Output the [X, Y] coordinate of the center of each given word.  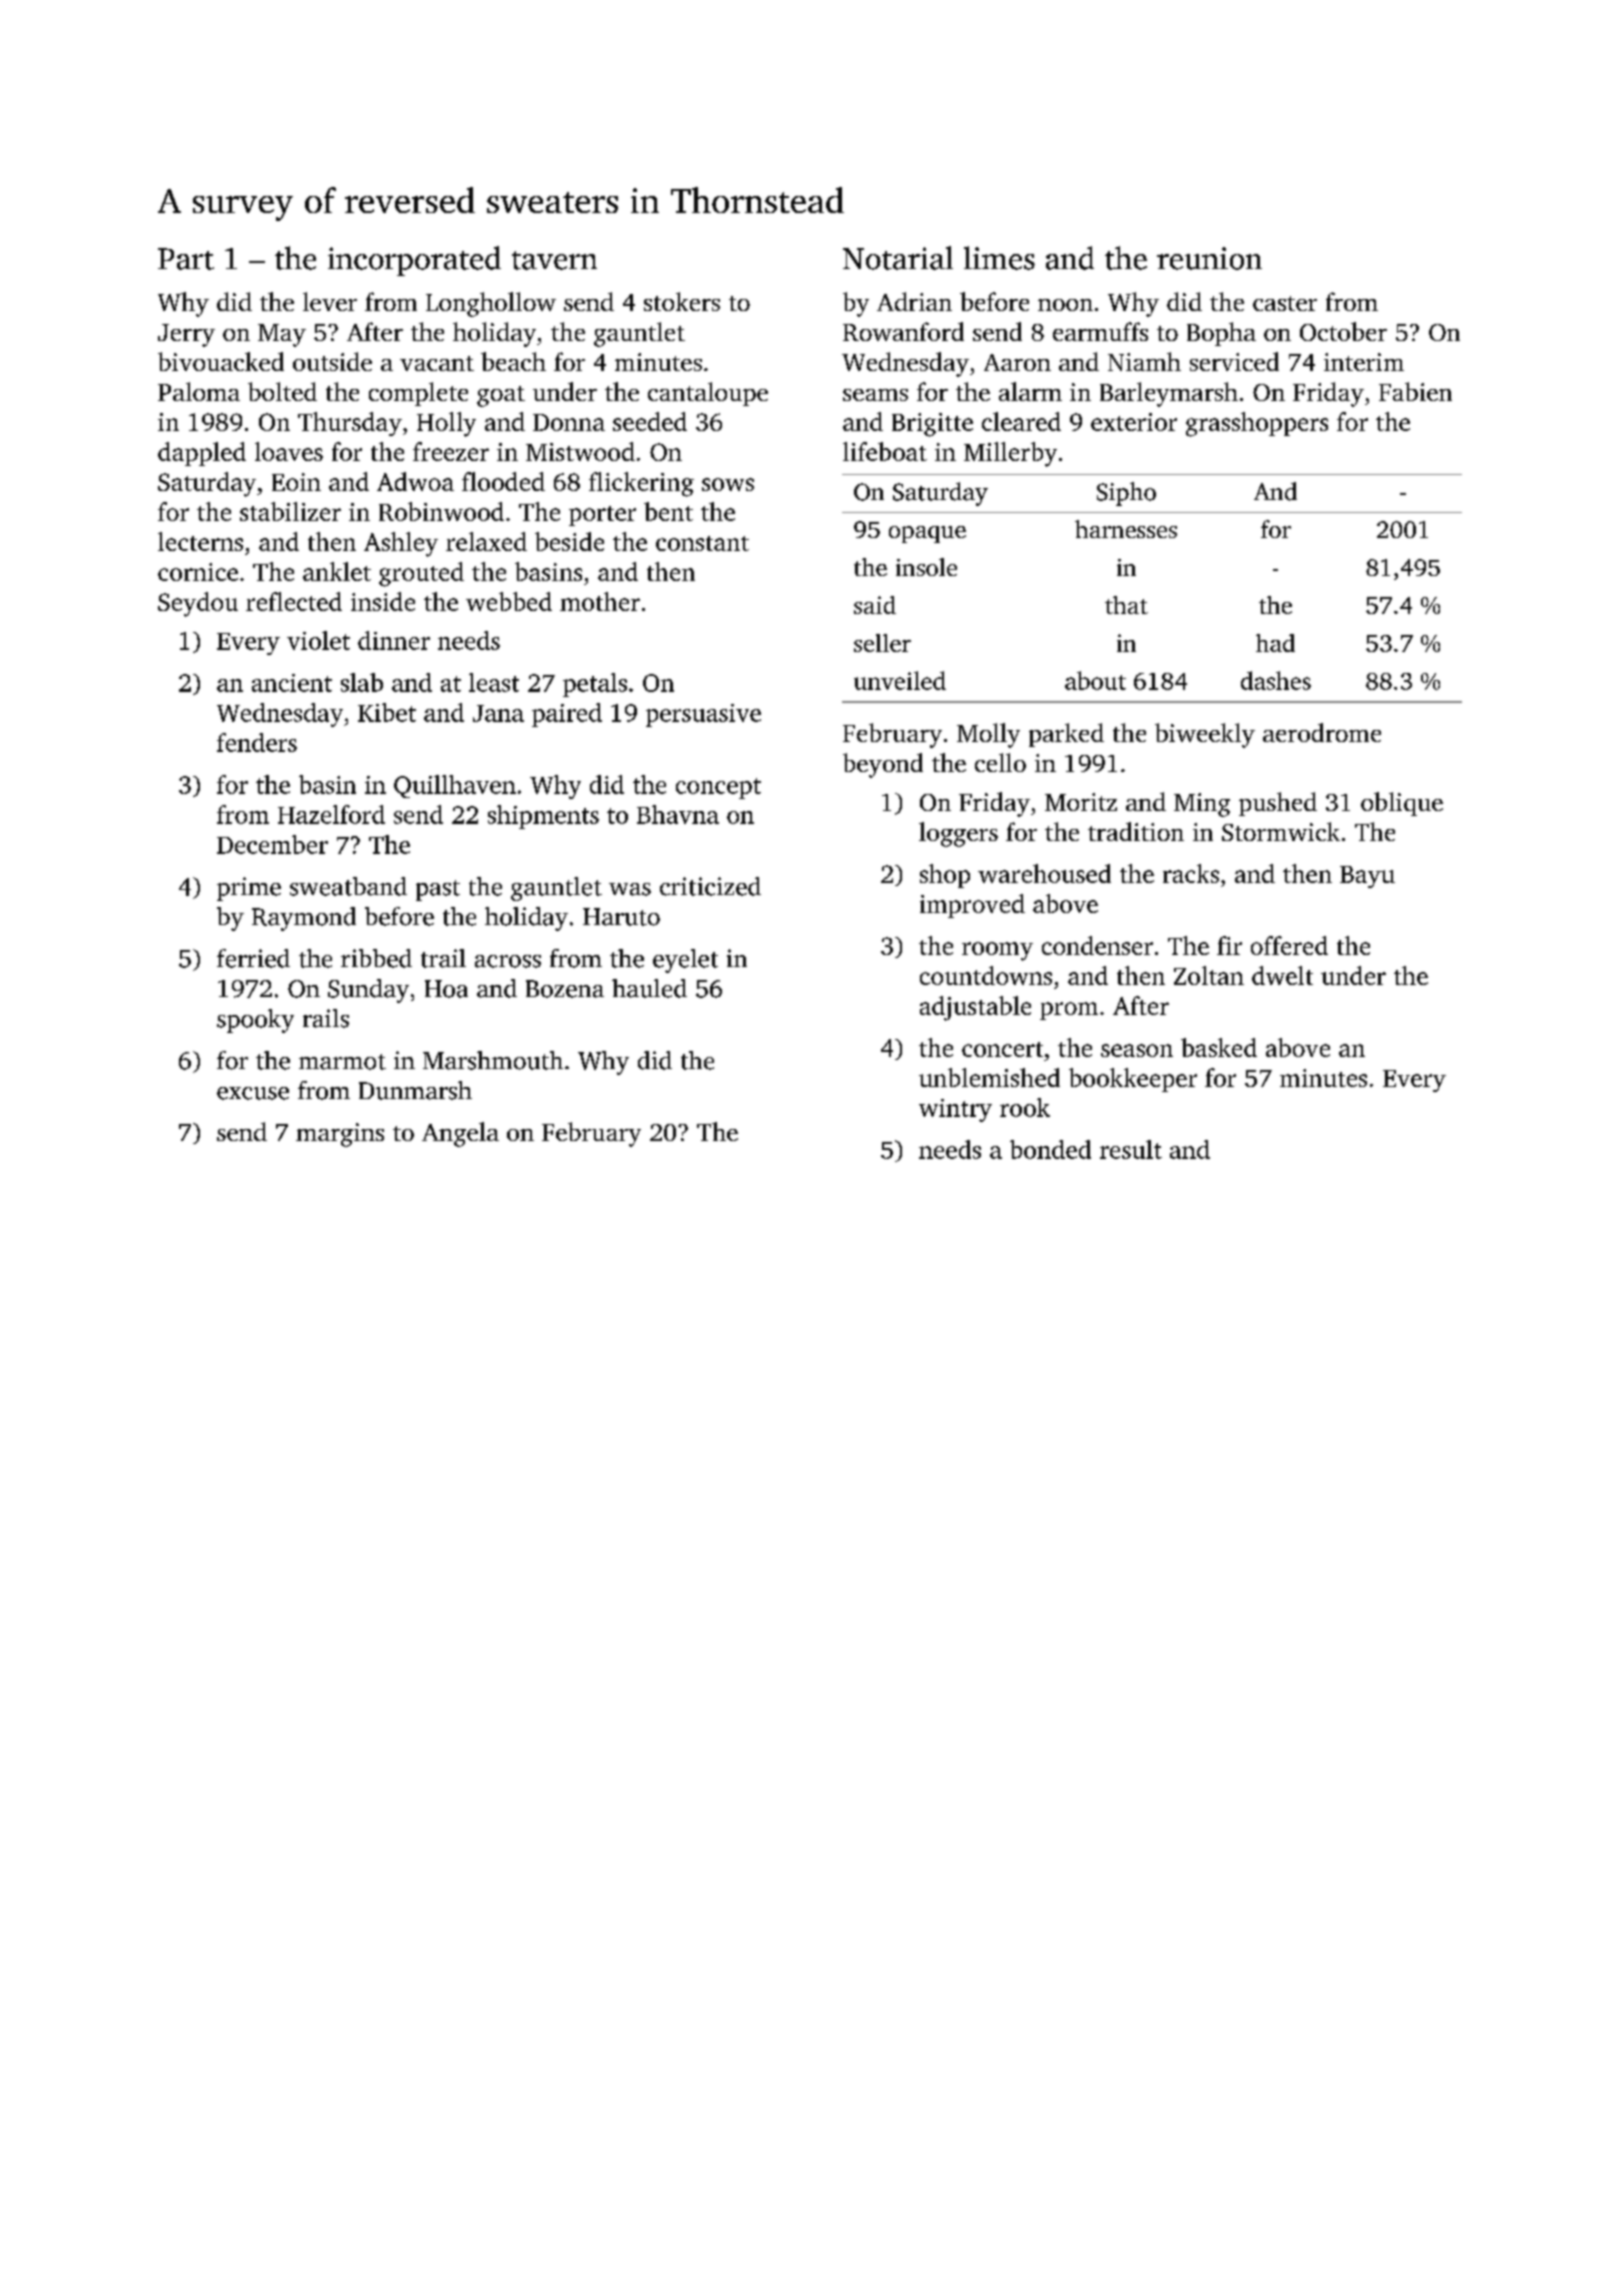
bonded [1050, 1149]
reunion [1209, 258]
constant [702, 543]
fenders [257, 742]
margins [340, 1135]
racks [1191, 873]
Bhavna [678, 814]
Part [186, 259]
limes [999, 258]
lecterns [200, 541]
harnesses [1126, 529]
